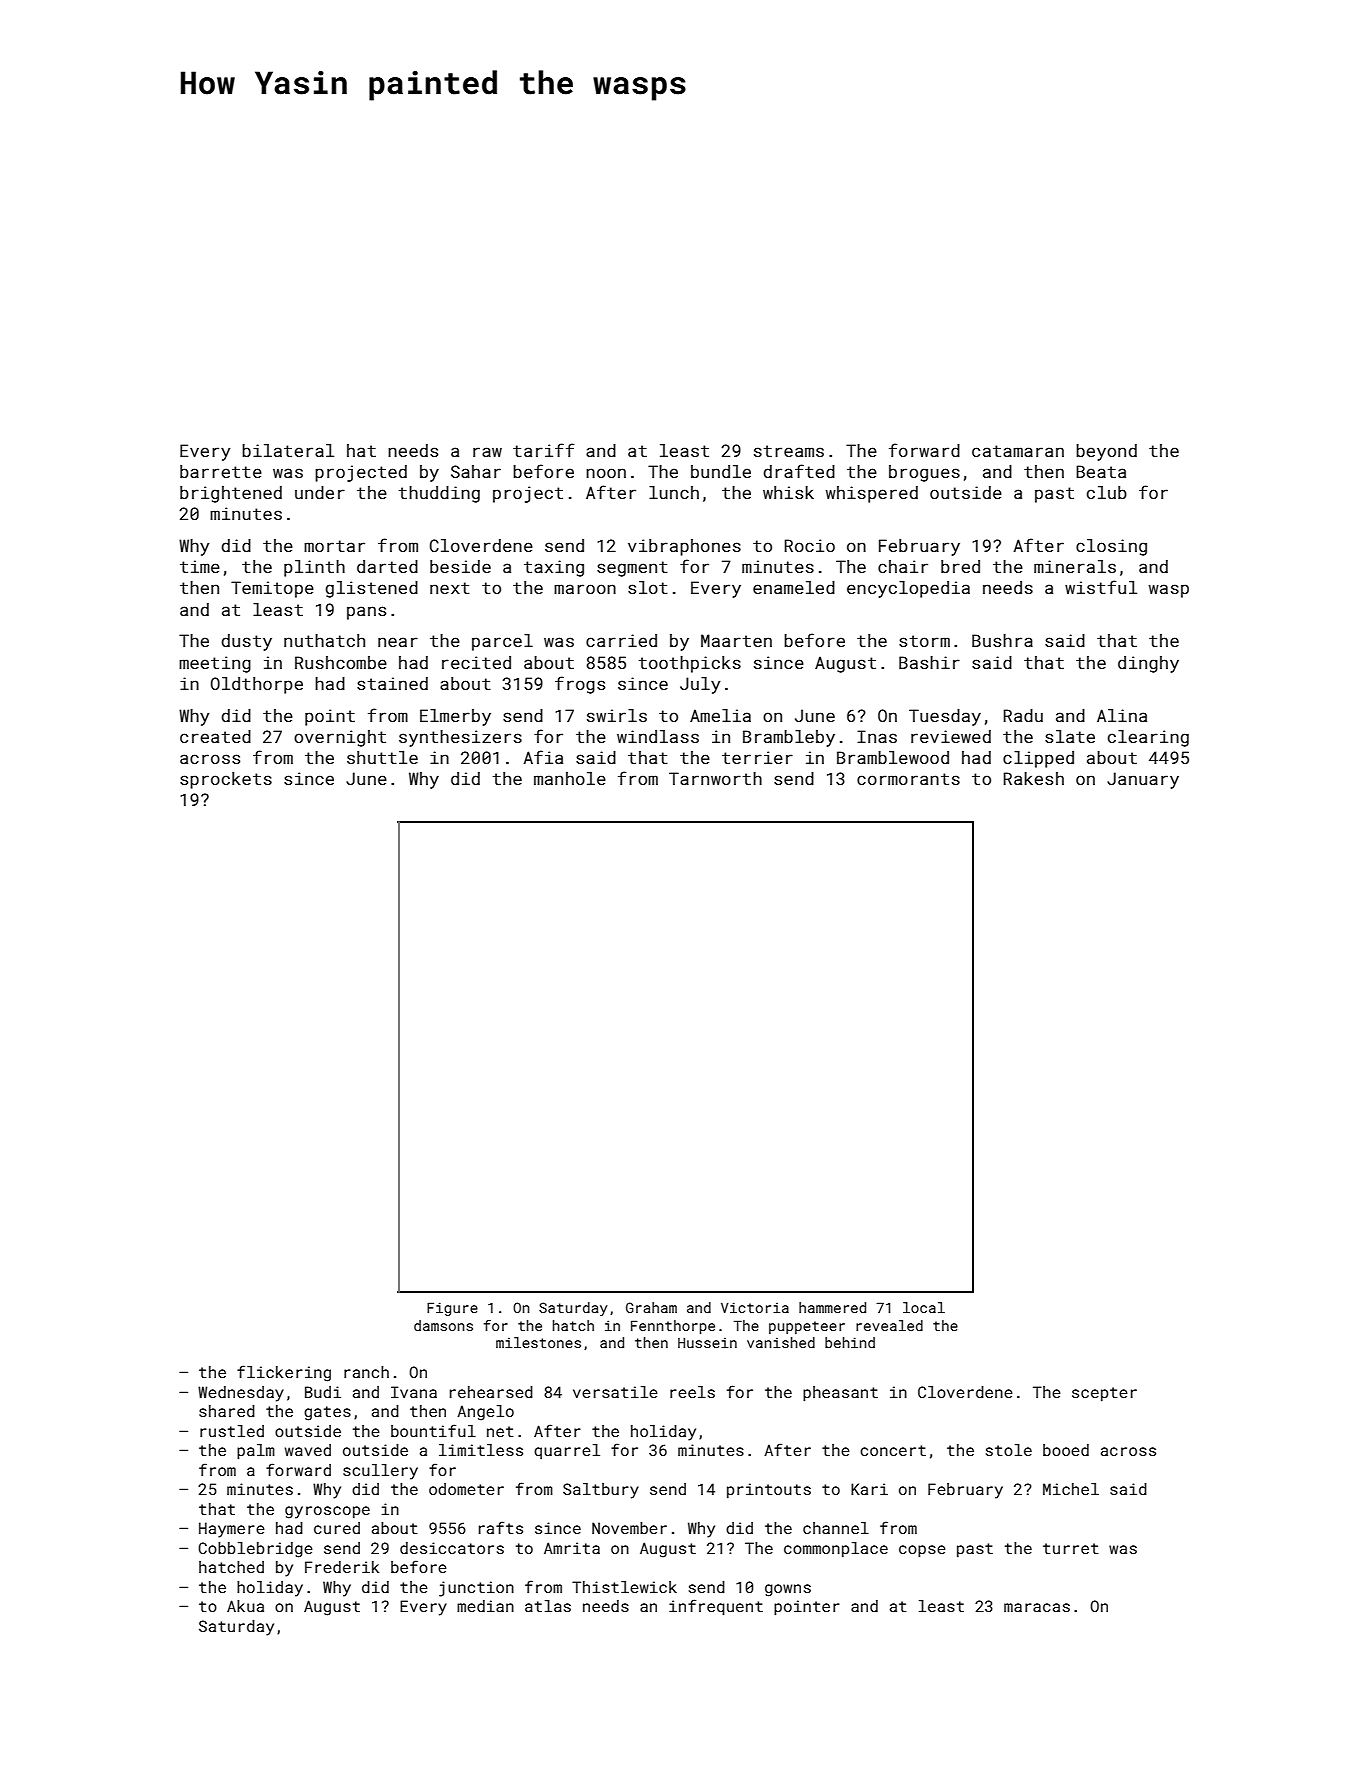  I want to click on beyond, so click(1106, 452).
